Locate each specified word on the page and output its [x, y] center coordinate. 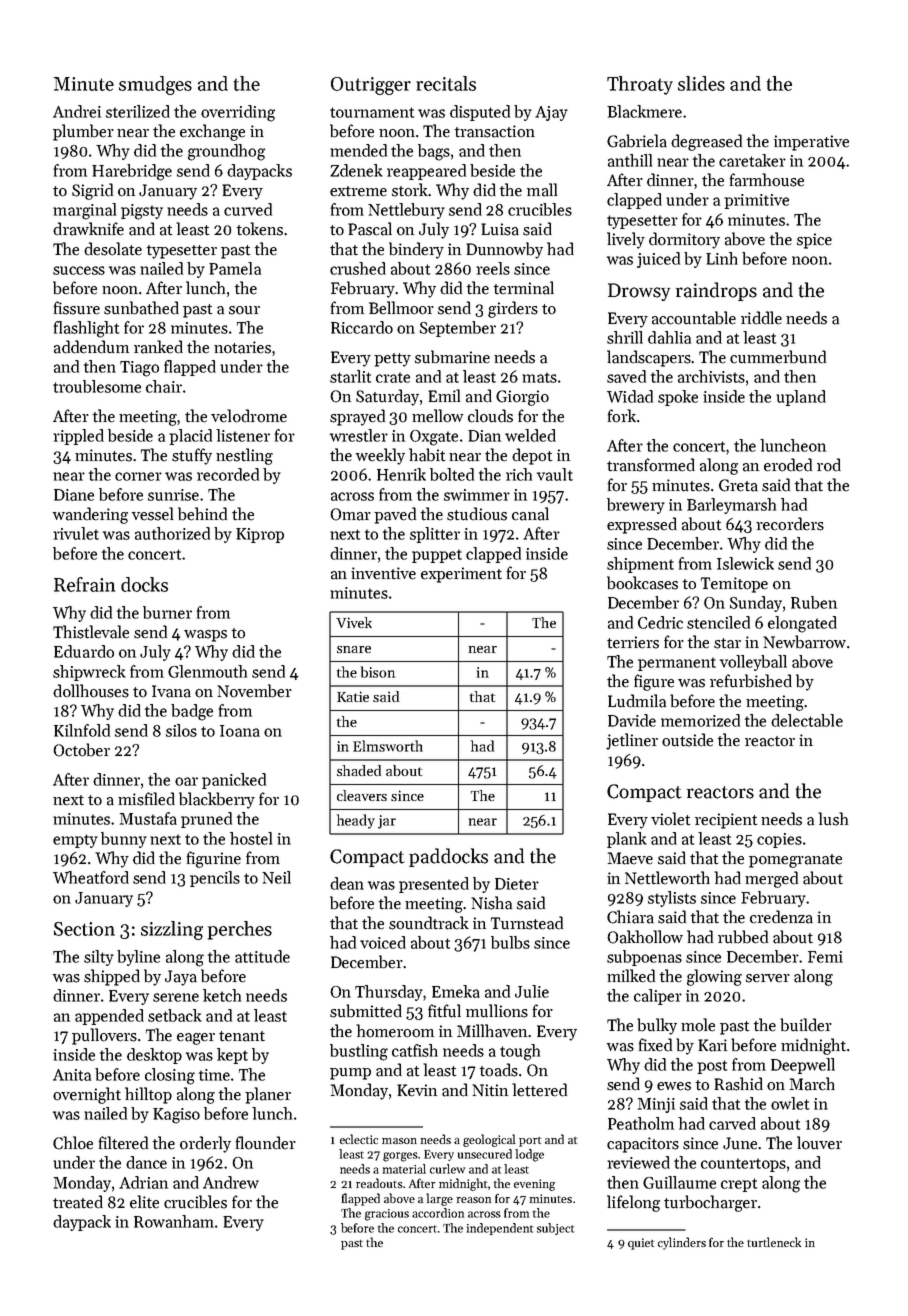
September [458, 329]
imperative [811, 143]
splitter [435, 535]
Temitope [734, 585]
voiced [383, 942]
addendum [91, 347]
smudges [155, 85]
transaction [495, 131]
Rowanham [174, 1221]
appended [109, 1017]
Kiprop [260, 535]
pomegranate [795, 861]
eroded [788, 465]
